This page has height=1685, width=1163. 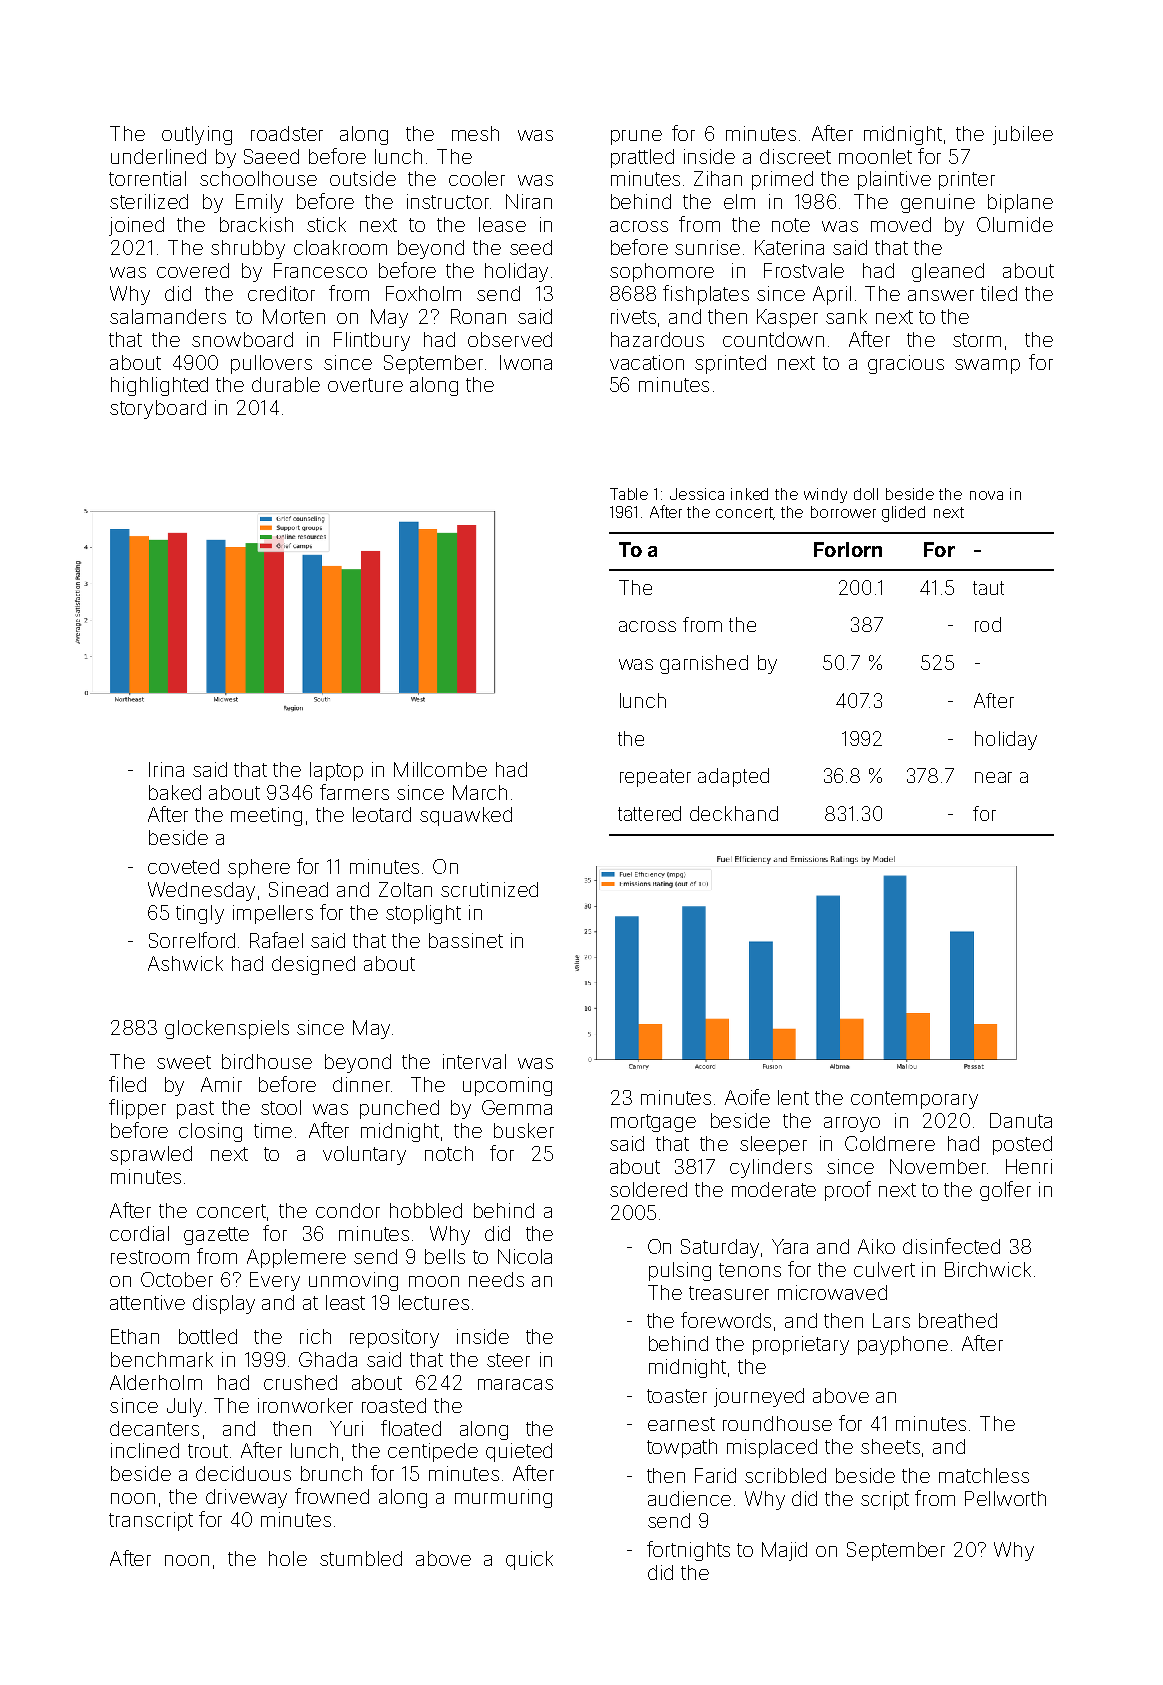 What do you see at coordinates (1023, 135) in the page?
I see `jubilee` at bounding box center [1023, 135].
